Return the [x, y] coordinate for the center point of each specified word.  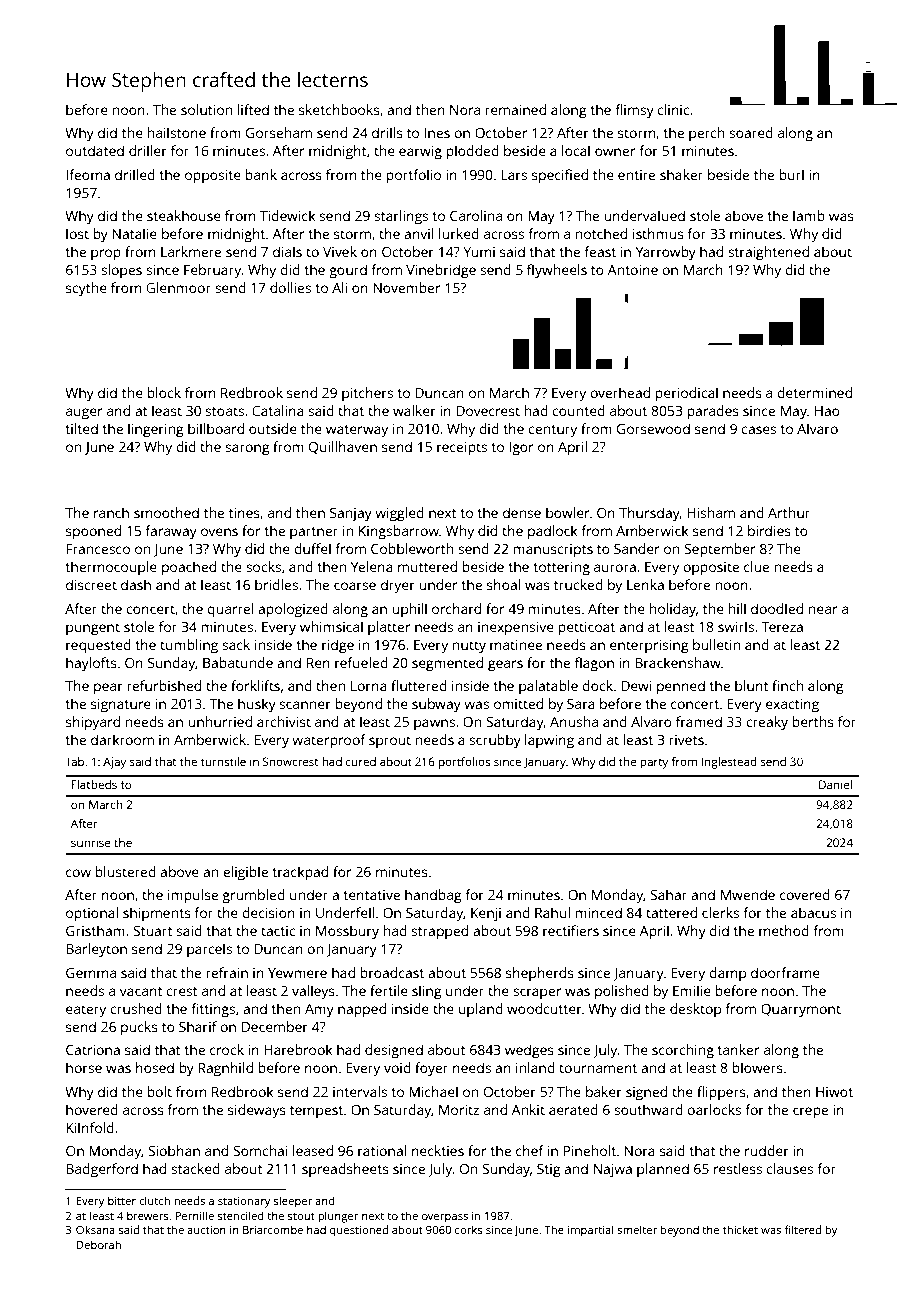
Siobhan [174, 1150]
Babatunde [238, 662]
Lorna [369, 686]
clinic [673, 109]
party [654, 763]
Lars [514, 175]
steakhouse [184, 215]
